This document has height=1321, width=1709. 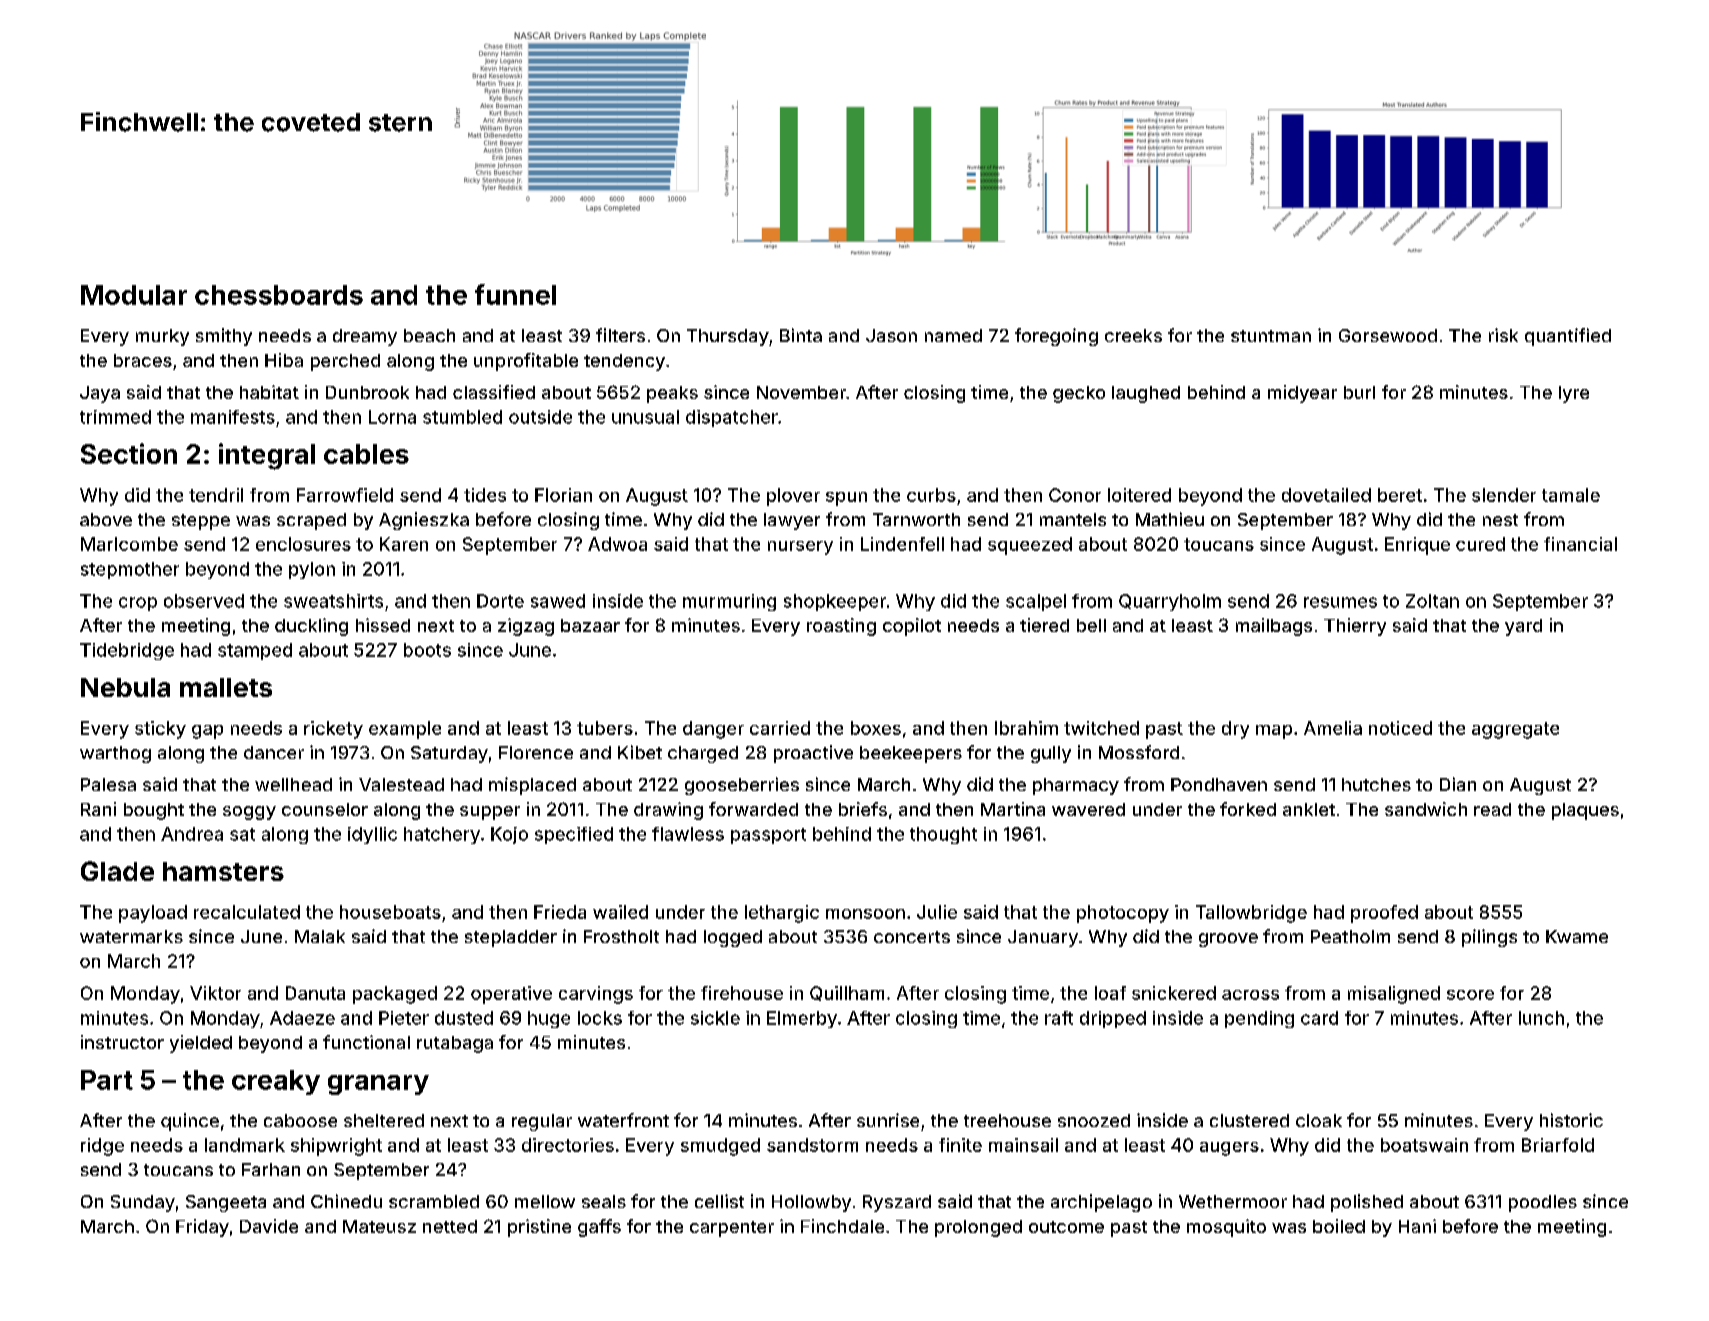 I want to click on enclosures, so click(x=303, y=544).
